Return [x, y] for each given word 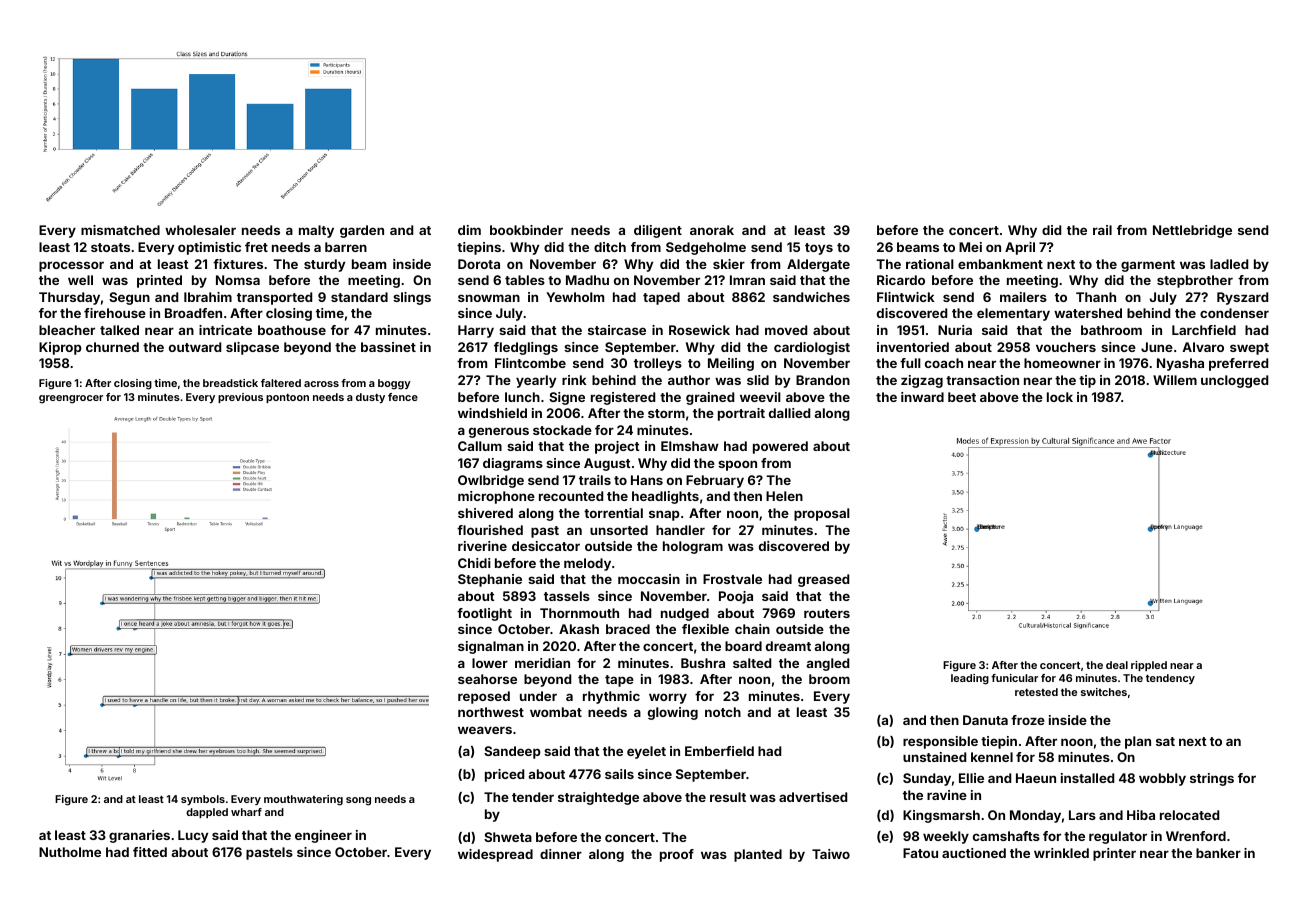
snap [664, 515]
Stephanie [490, 580]
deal [1117, 665]
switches [1104, 692]
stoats [110, 247]
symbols [203, 800]
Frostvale [732, 579]
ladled [1229, 264]
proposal [822, 514]
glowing [673, 713]
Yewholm [575, 297]
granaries [139, 836]
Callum [480, 446]
